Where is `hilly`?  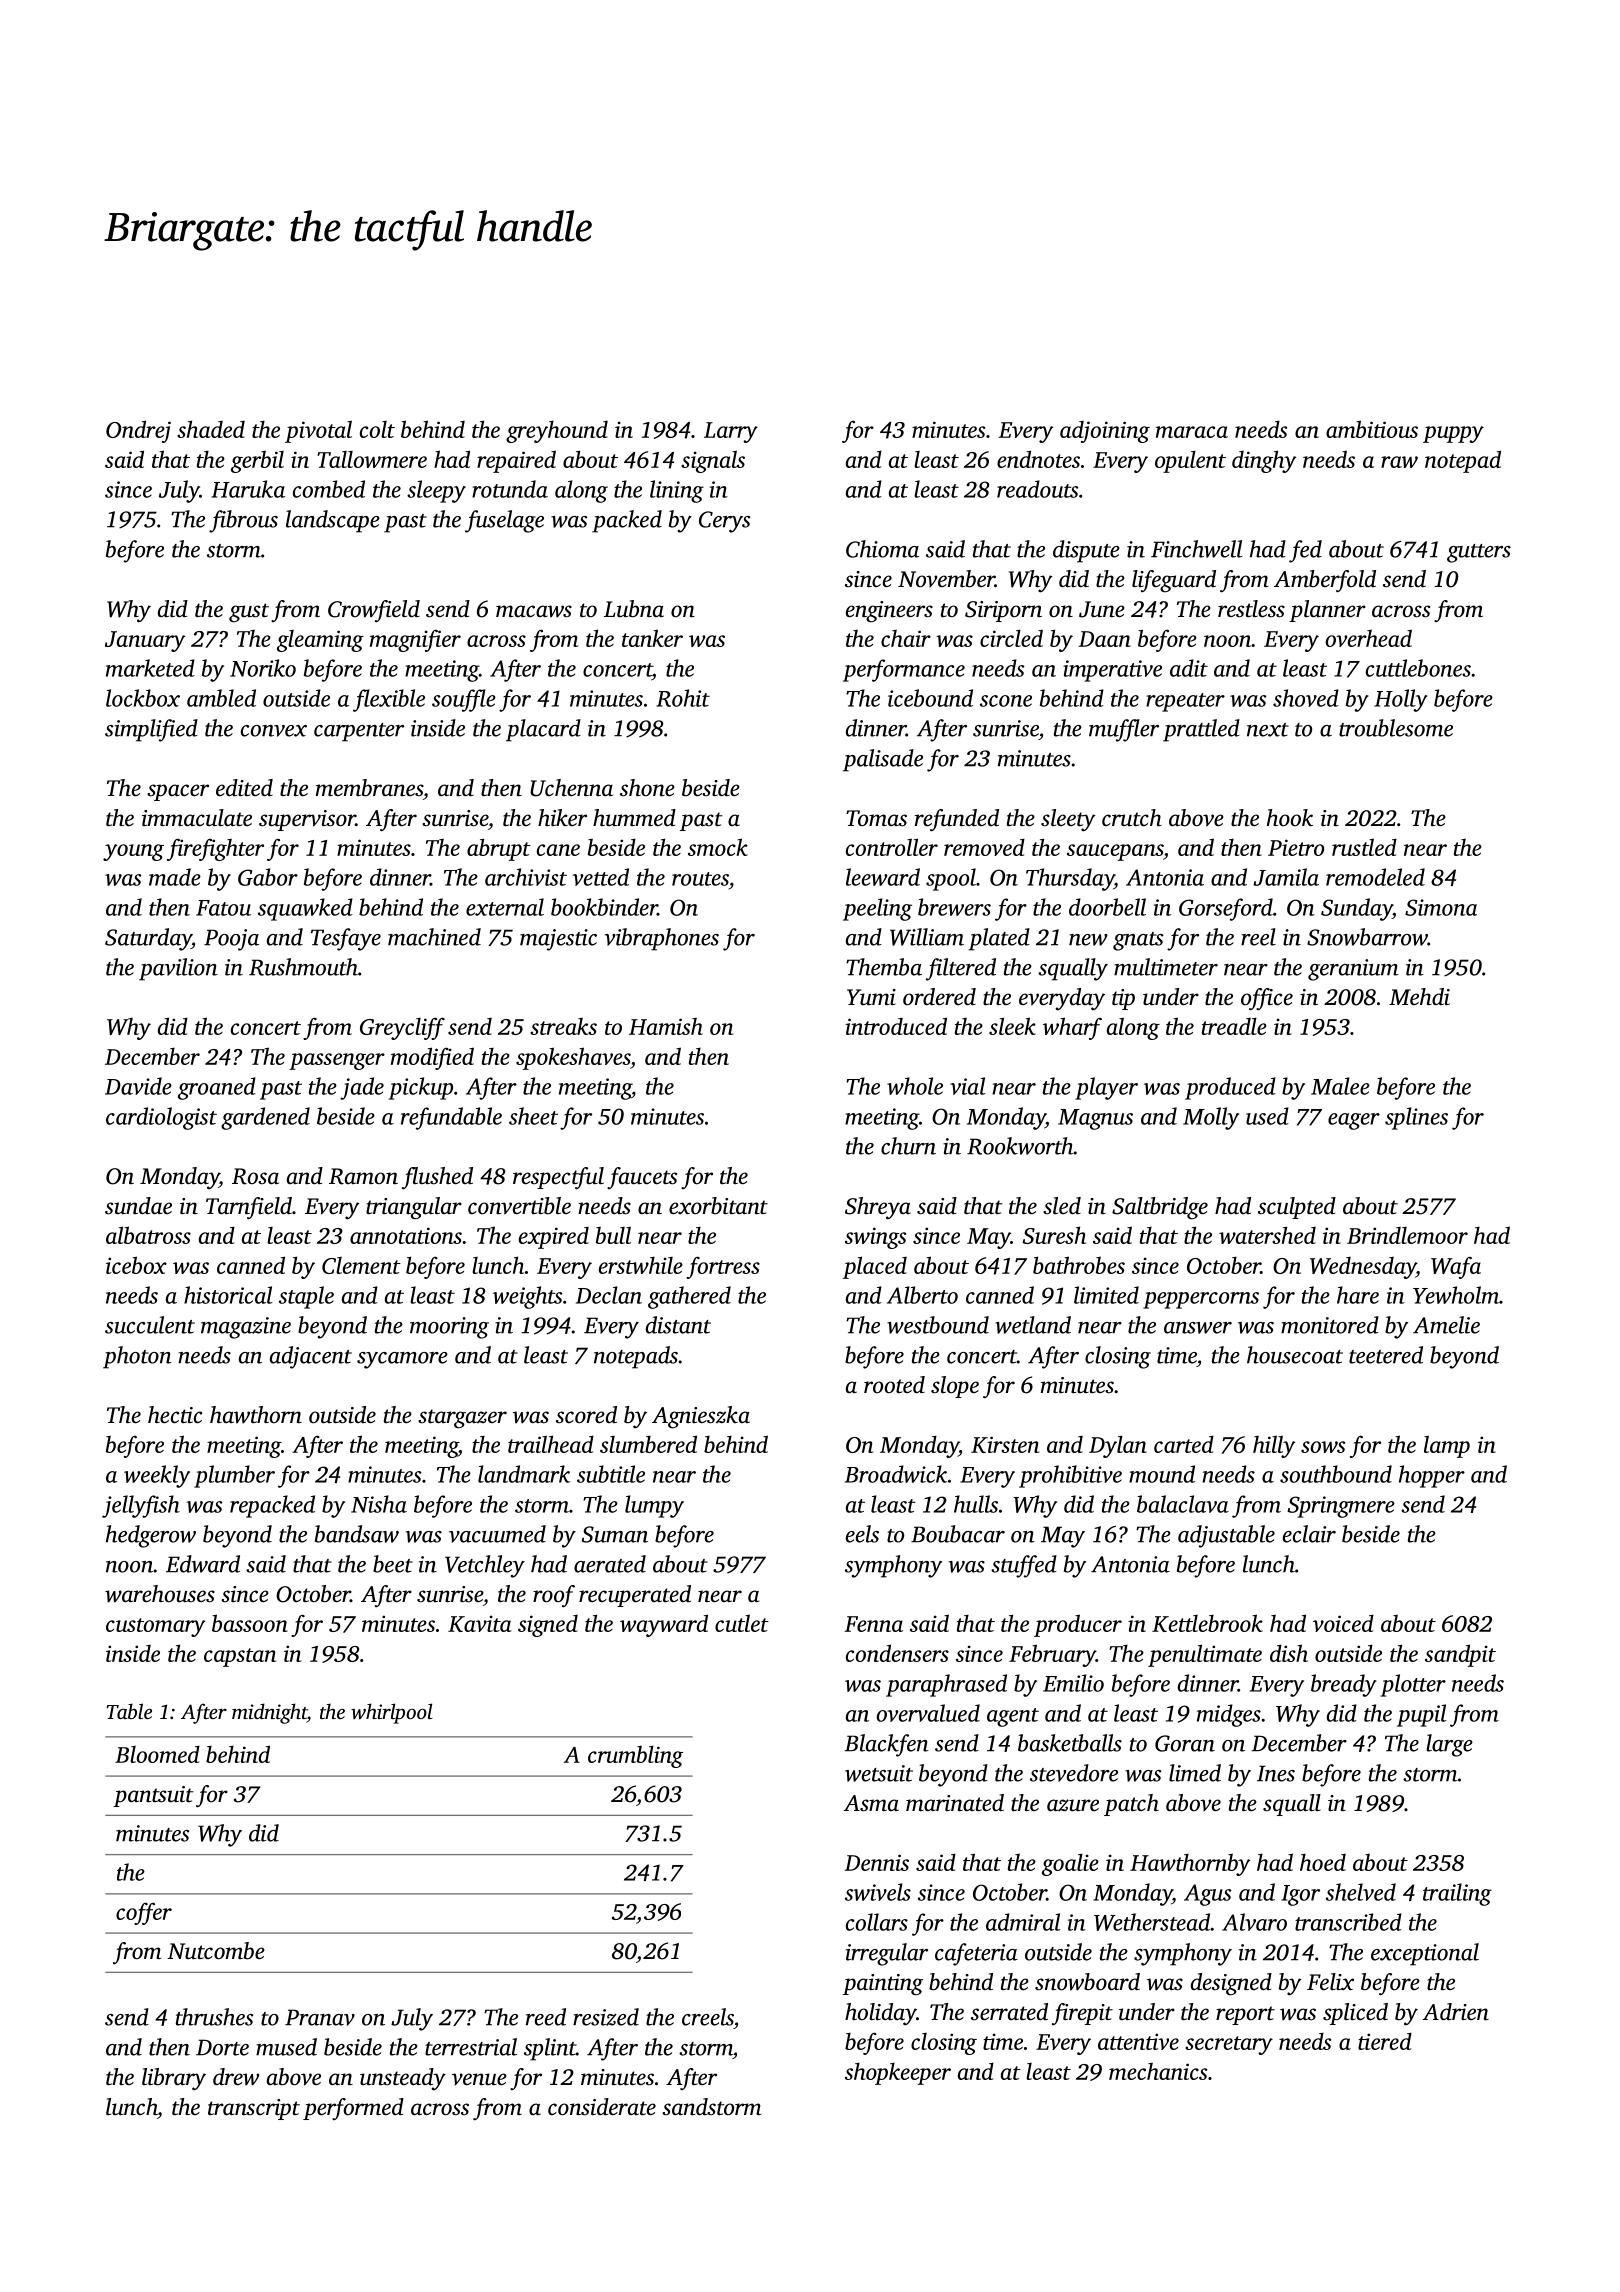
hilly is located at coordinates (1274, 1446).
